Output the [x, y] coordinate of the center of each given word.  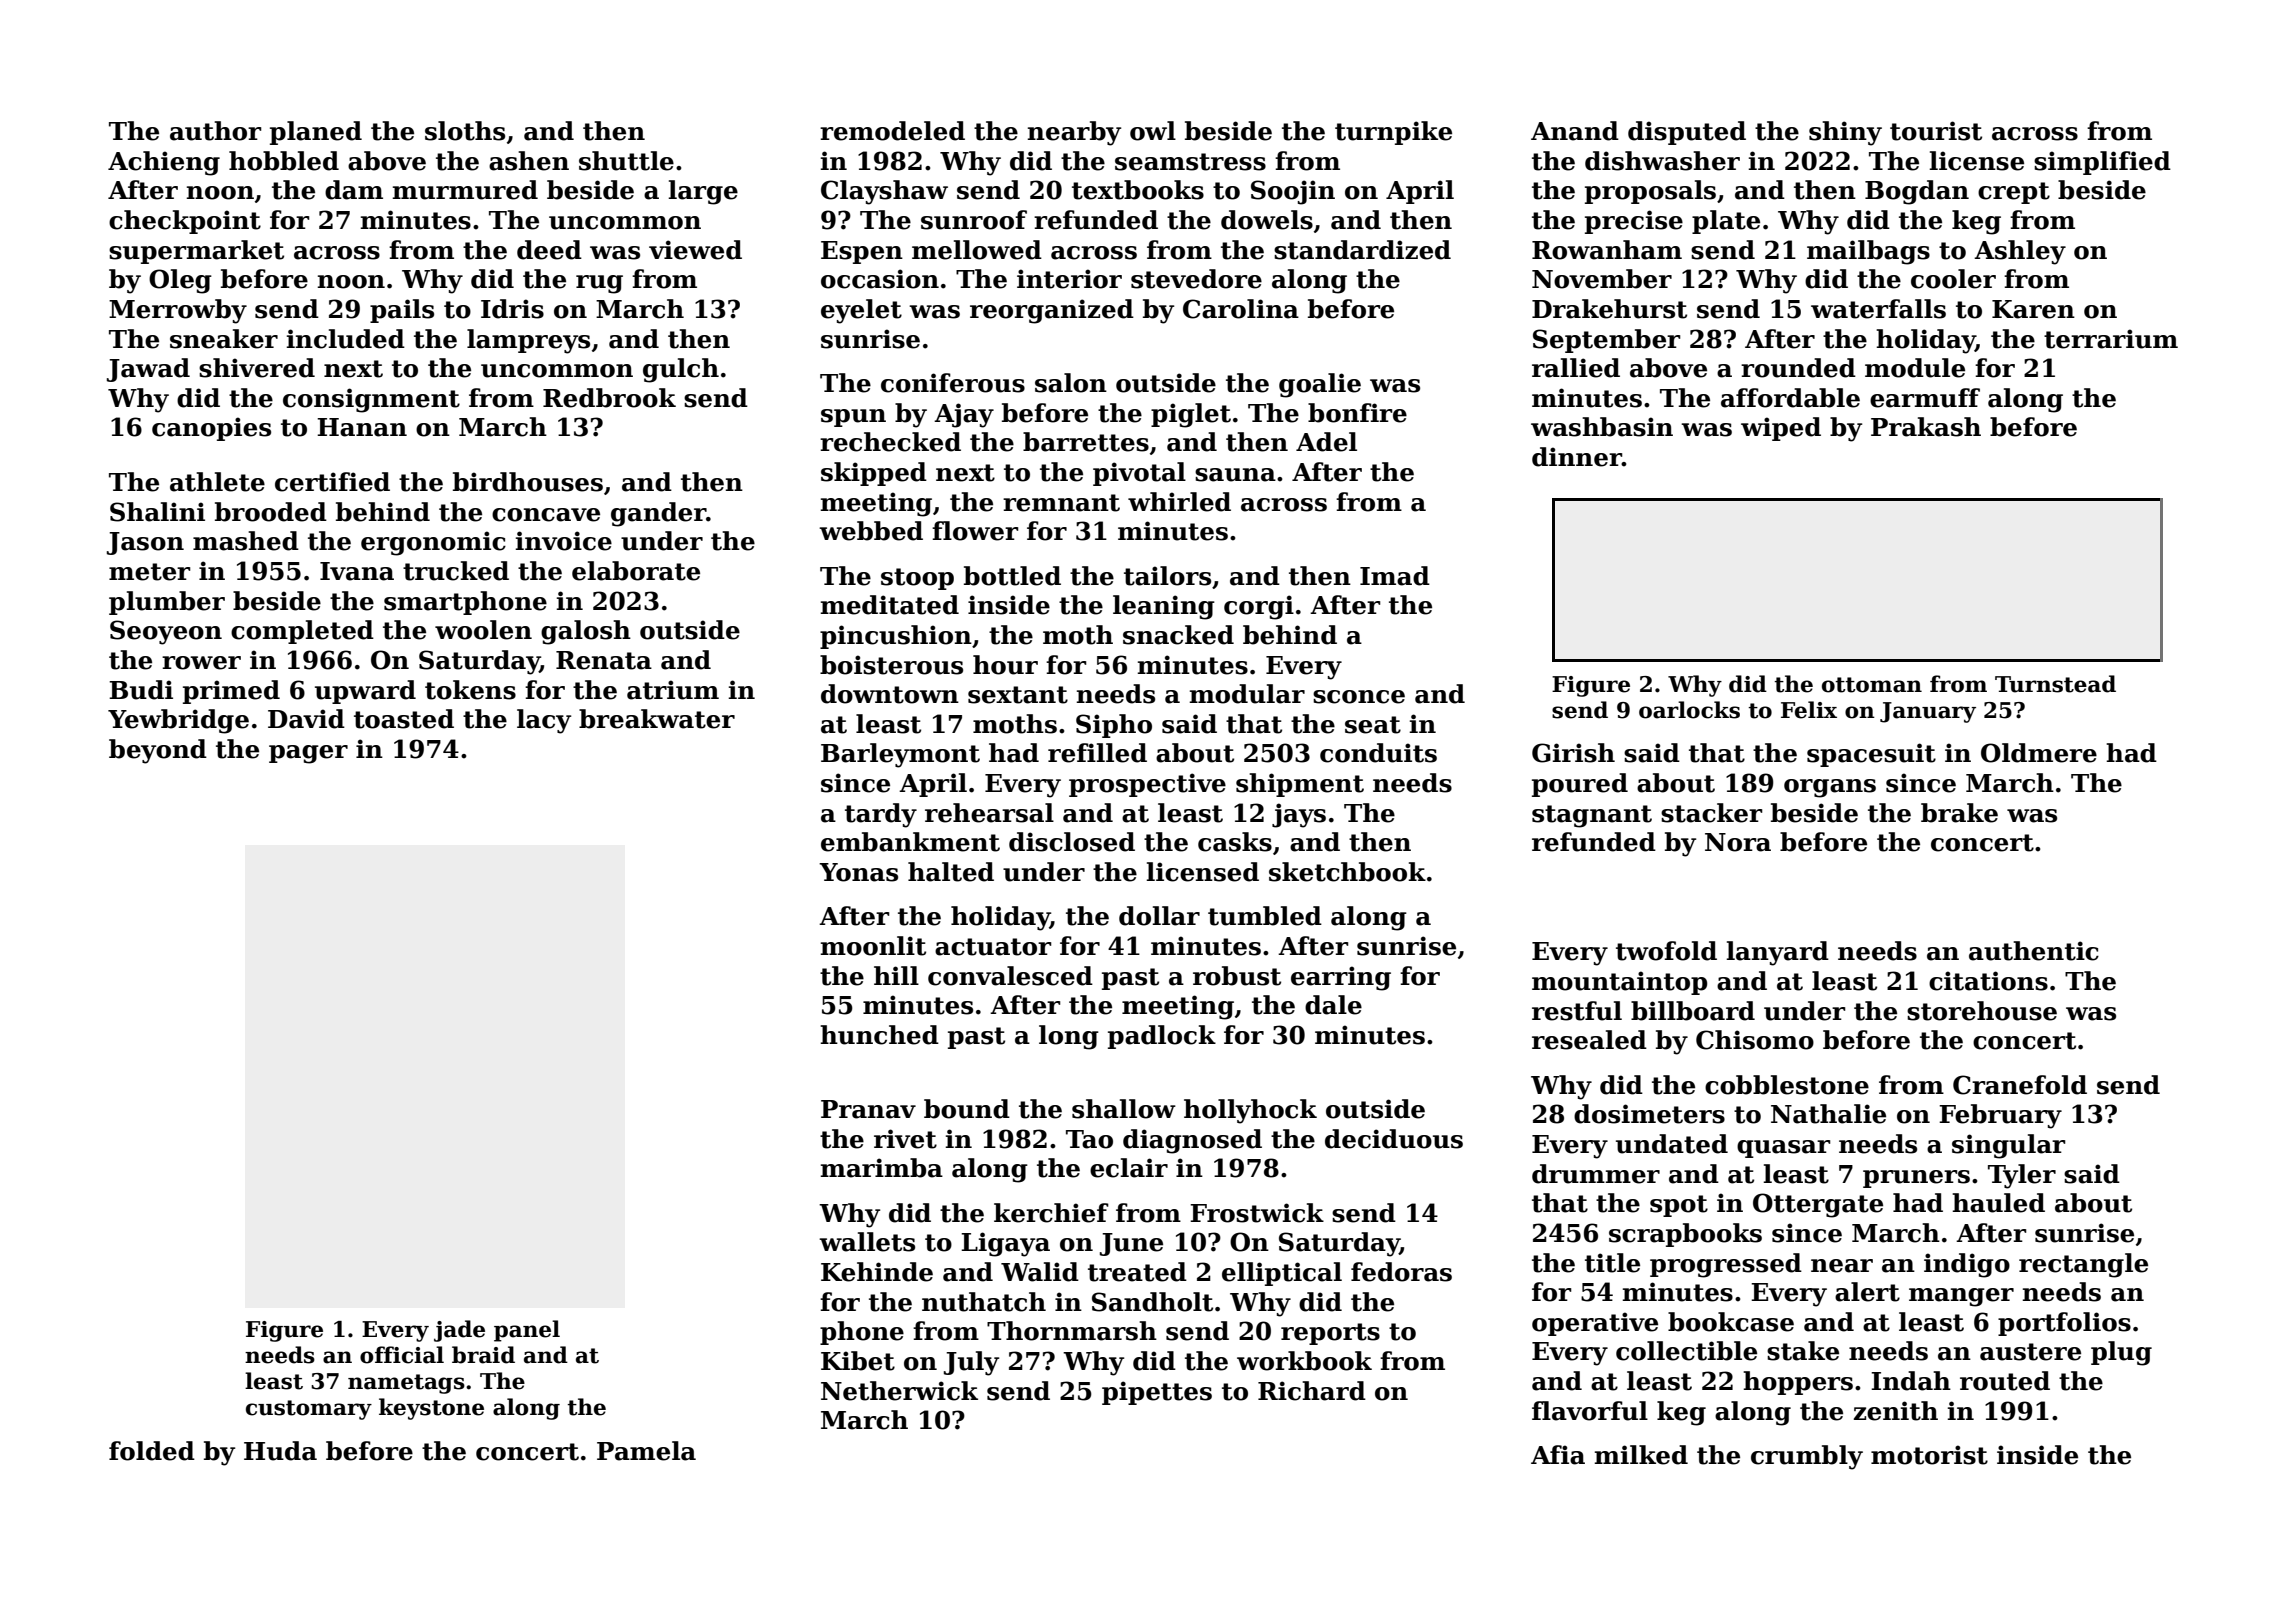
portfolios [2064, 1324]
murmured [465, 190]
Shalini [157, 512]
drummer [1596, 1174]
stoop [917, 579]
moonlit [873, 946]
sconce [1359, 697]
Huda [280, 1451]
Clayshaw [884, 192]
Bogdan [1917, 192]
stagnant [1592, 816]
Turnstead [2055, 684]
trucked [456, 571]
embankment [910, 842]
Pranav [868, 1109]
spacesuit [1871, 755]
